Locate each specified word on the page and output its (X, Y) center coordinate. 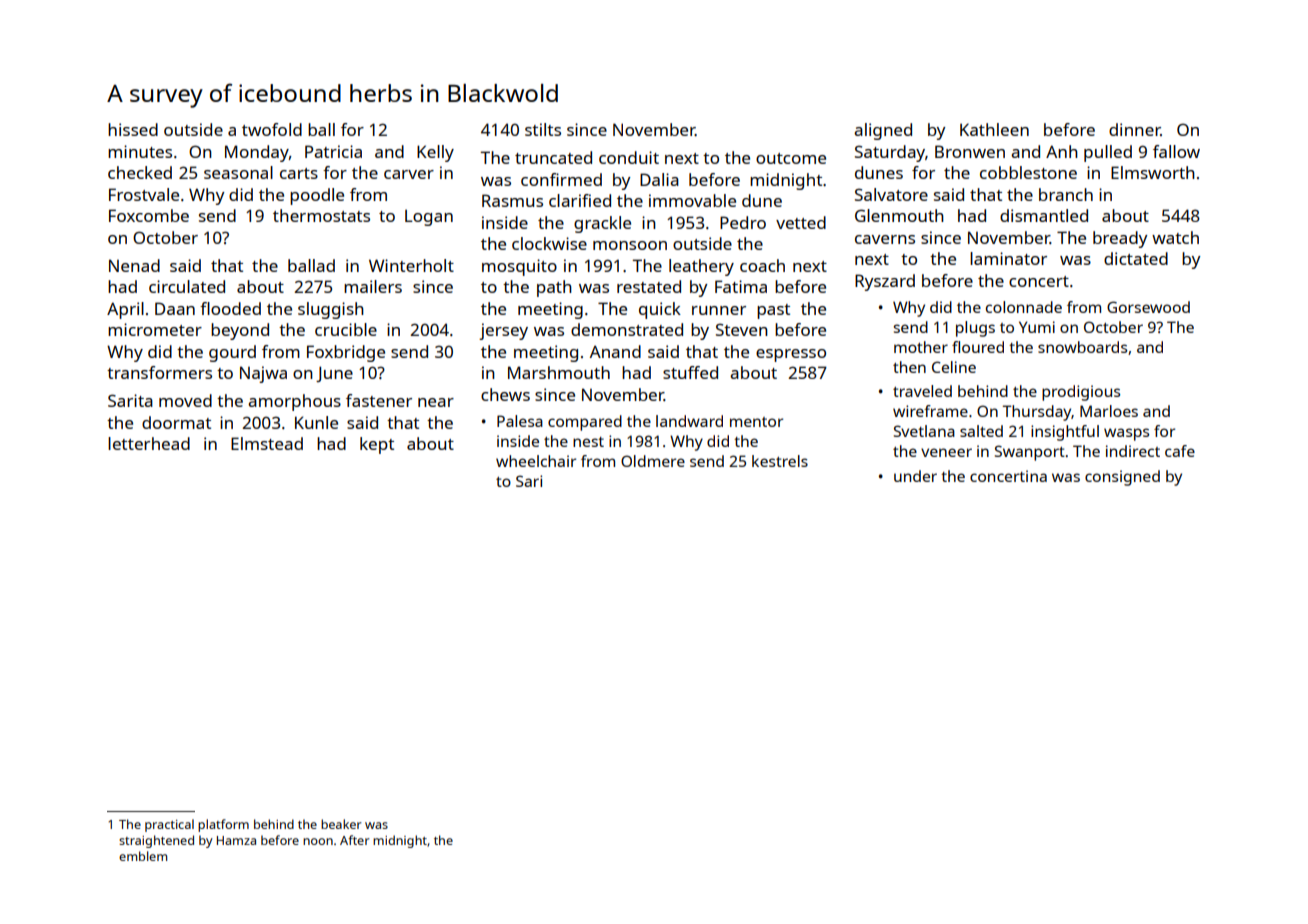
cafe (1180, 451)
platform (223, 825)
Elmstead (267, 443)
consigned (1122, 478)
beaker (341, 824)
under (915, 476)
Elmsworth (1153, 172)
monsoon (630, 245)
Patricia (333, 151)
